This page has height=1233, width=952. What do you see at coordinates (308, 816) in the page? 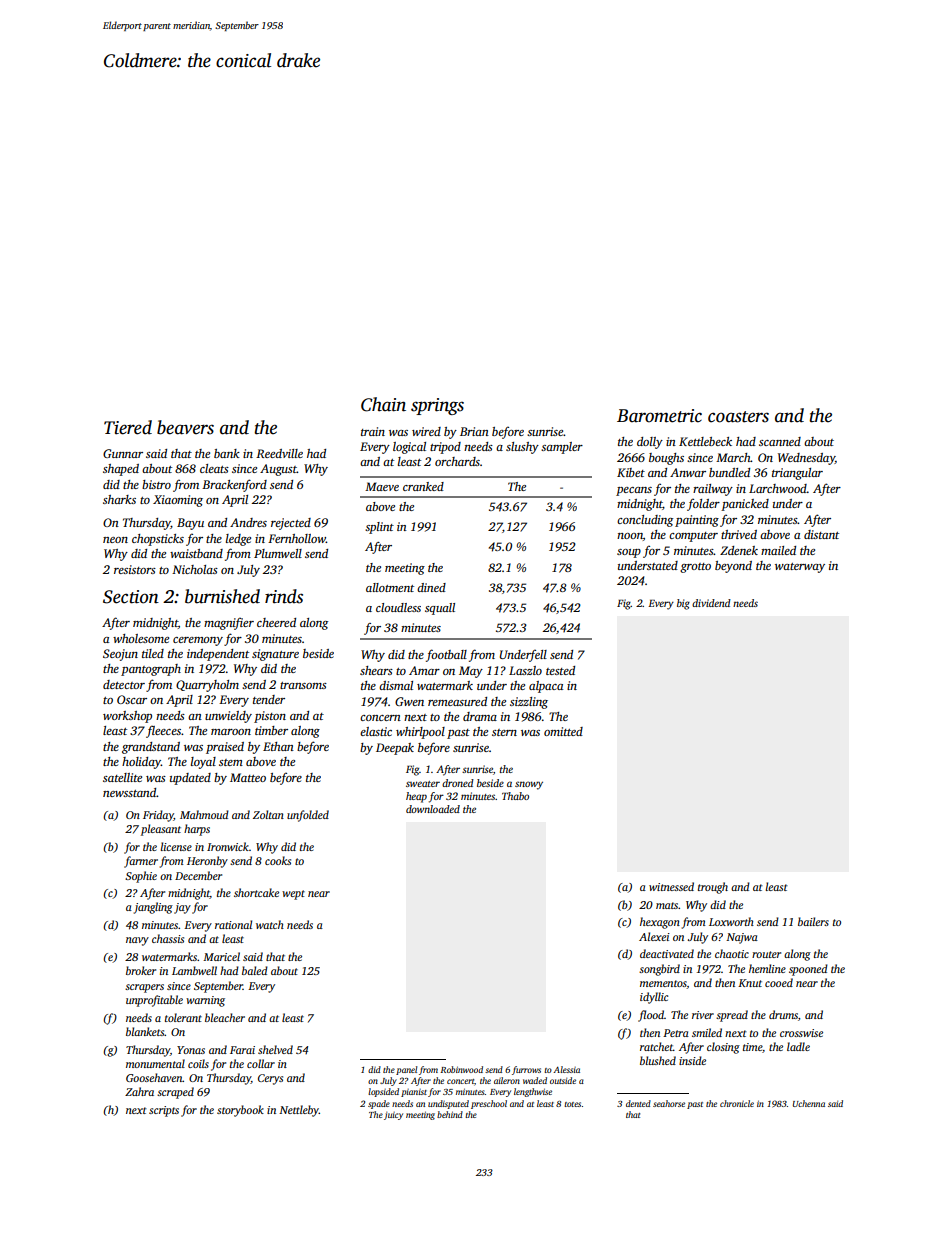
I see `unfolded` at bounding box center [308, 816].
